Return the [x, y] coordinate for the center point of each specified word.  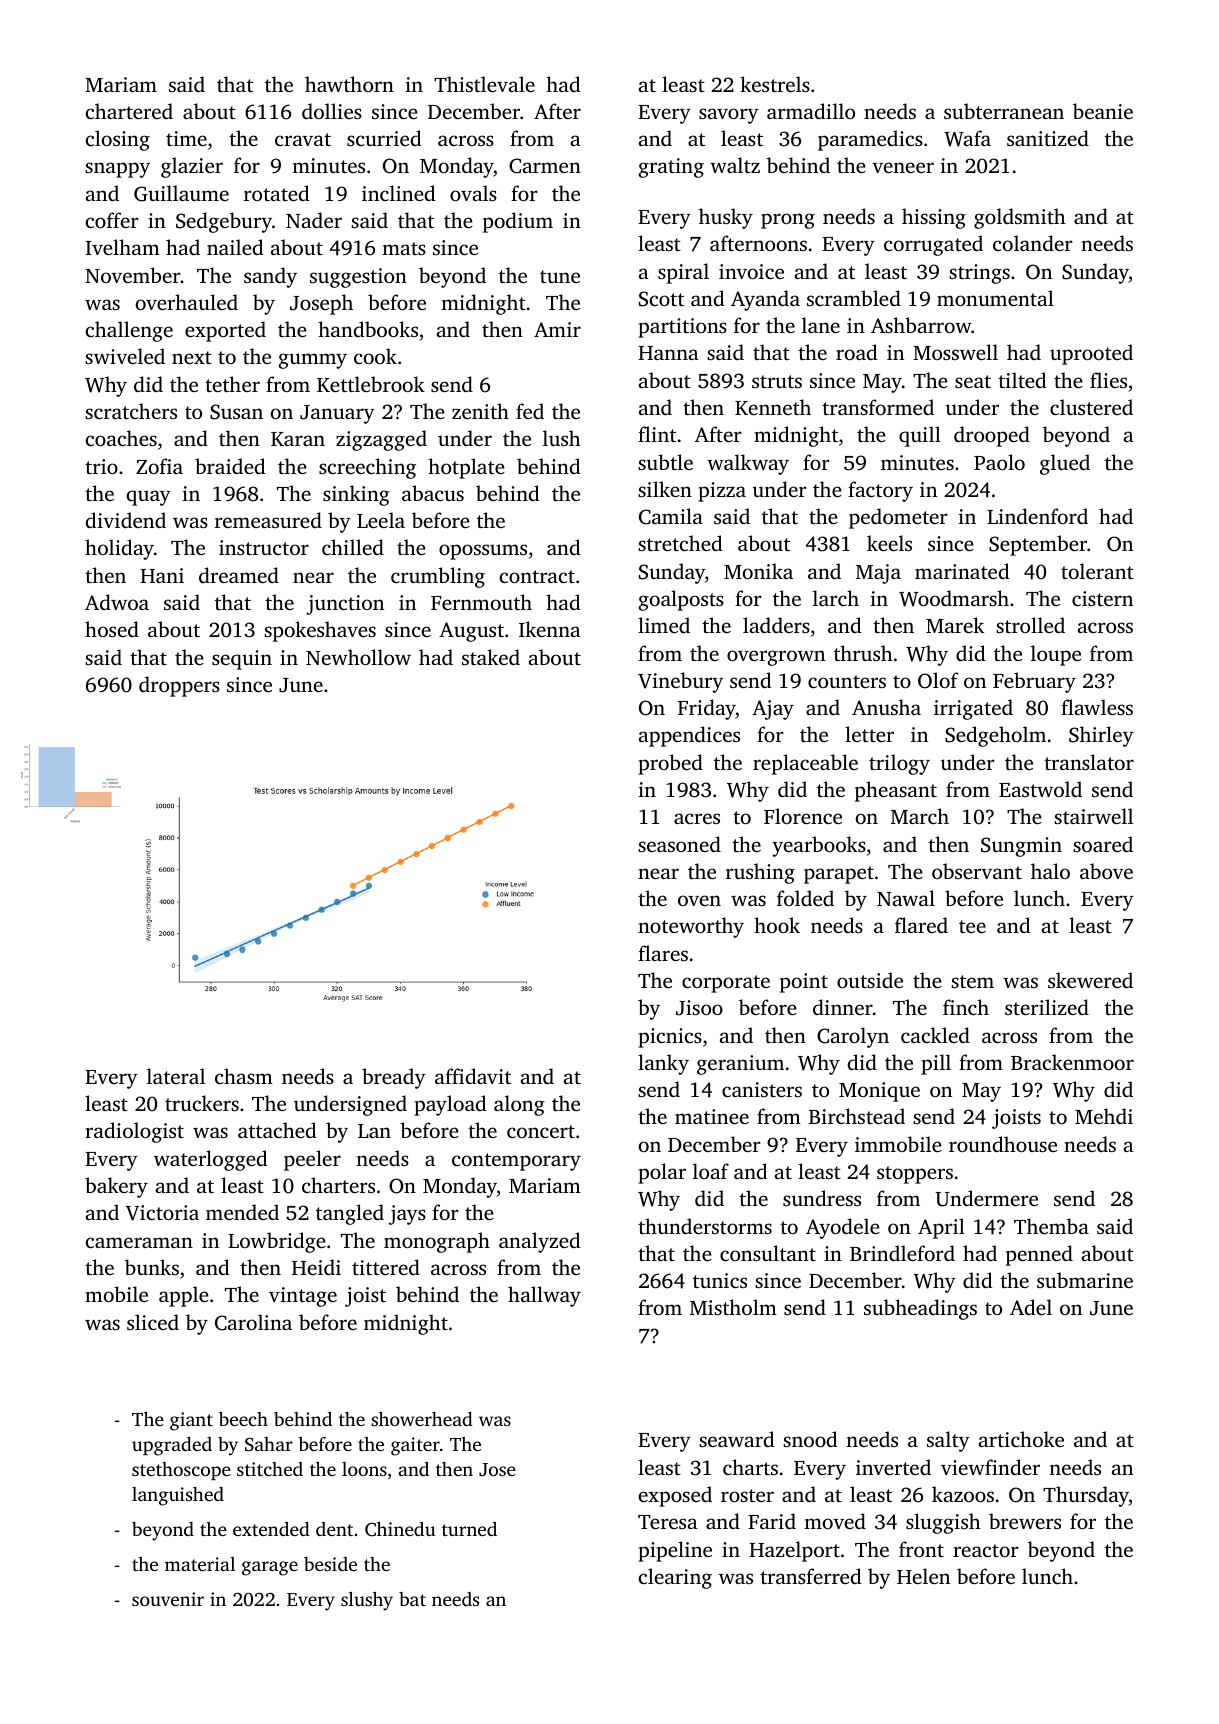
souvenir [168, 1599]
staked [491, 657]
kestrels [775, 84]
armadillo [811, 111]
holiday [119, 549]
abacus [433, 493]
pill [936, 1064]
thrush [863, 653]
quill [920, 436]
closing [118, 140]
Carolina [253, 1322]
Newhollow [358, 657]
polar [662, 1173]
